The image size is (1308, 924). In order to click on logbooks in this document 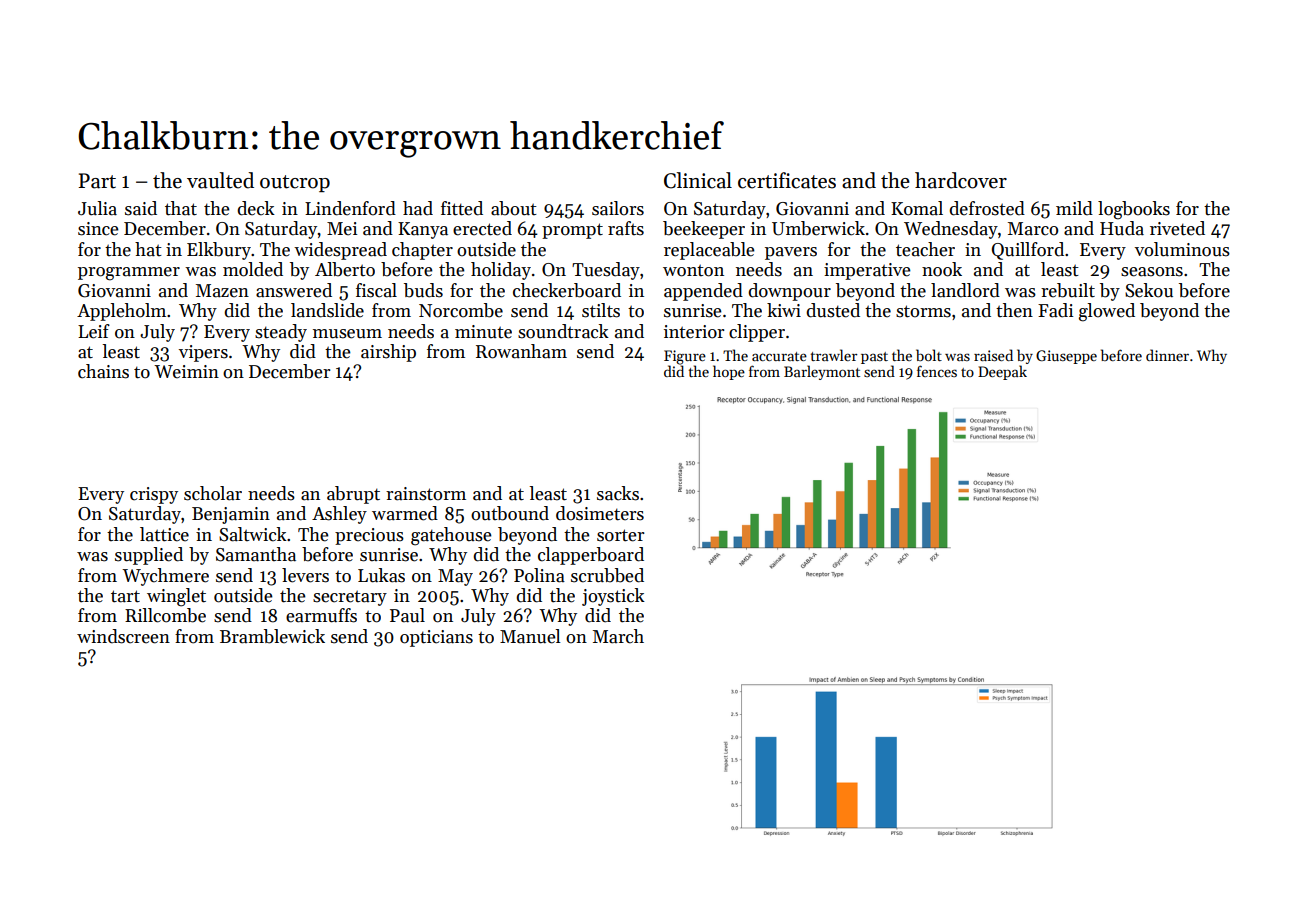, I will do `click(1134, 210)`.
